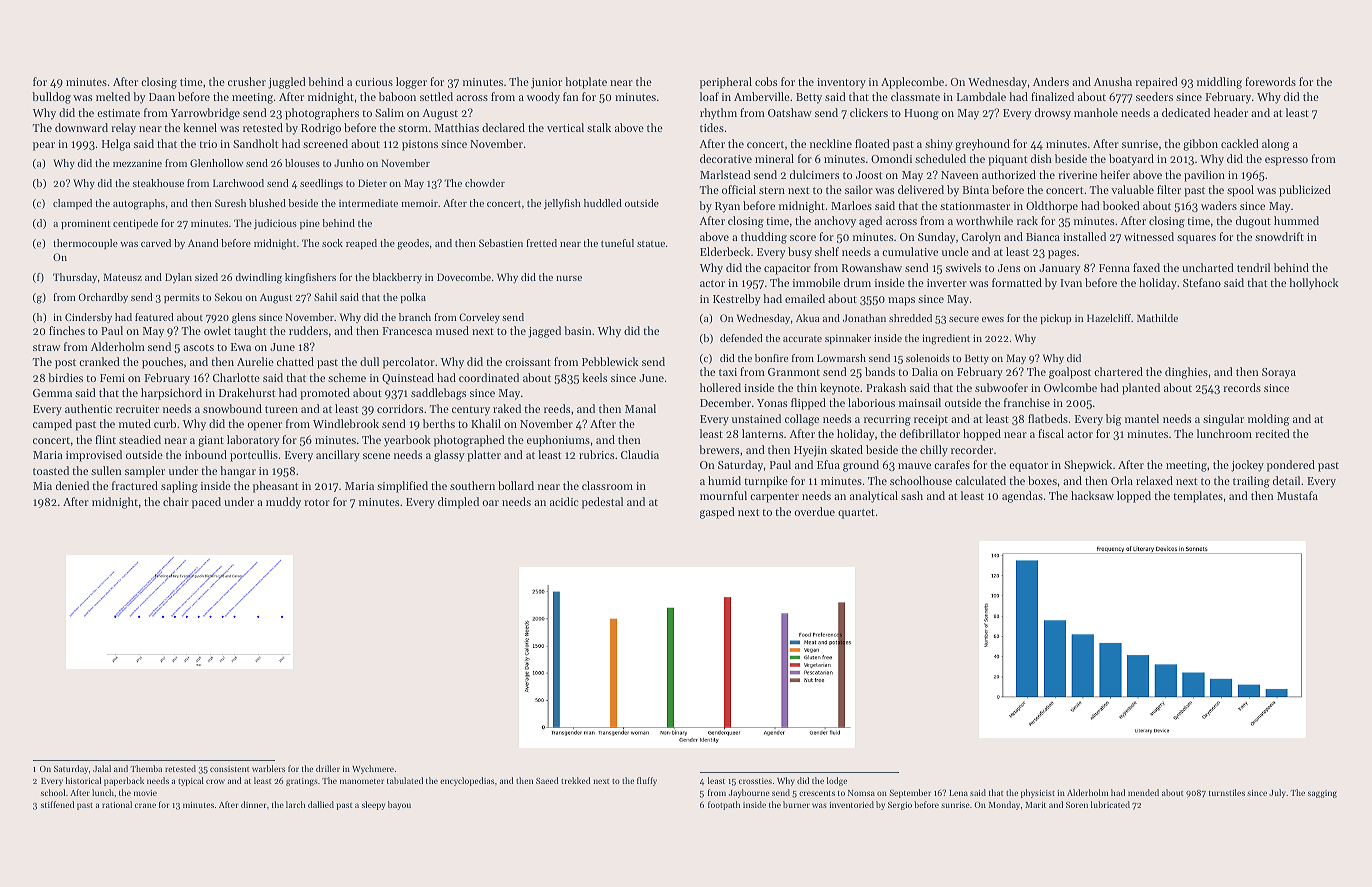 The height and width of the image is (887, 1372). What do you see at coordinates (211, 441) in the image?
I see `giant` at bounding box center [211, 441].
